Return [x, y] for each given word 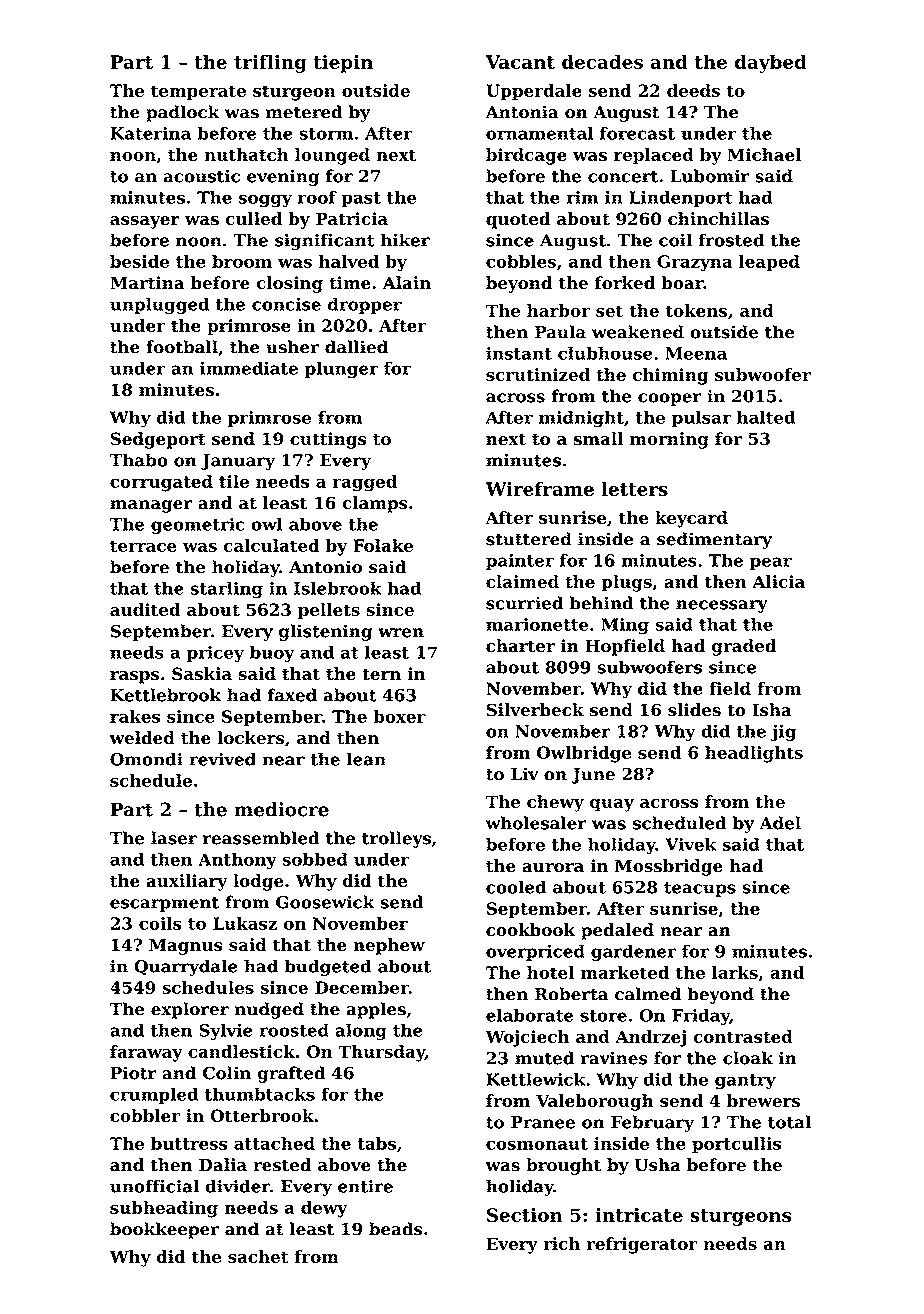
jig [783, 732]
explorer [190, 1010]
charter [520, 646]
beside [139, 261]
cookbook [530, 930]
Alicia [778, 581]
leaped [769, 263]
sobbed [315, 859]
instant [519, 353]
